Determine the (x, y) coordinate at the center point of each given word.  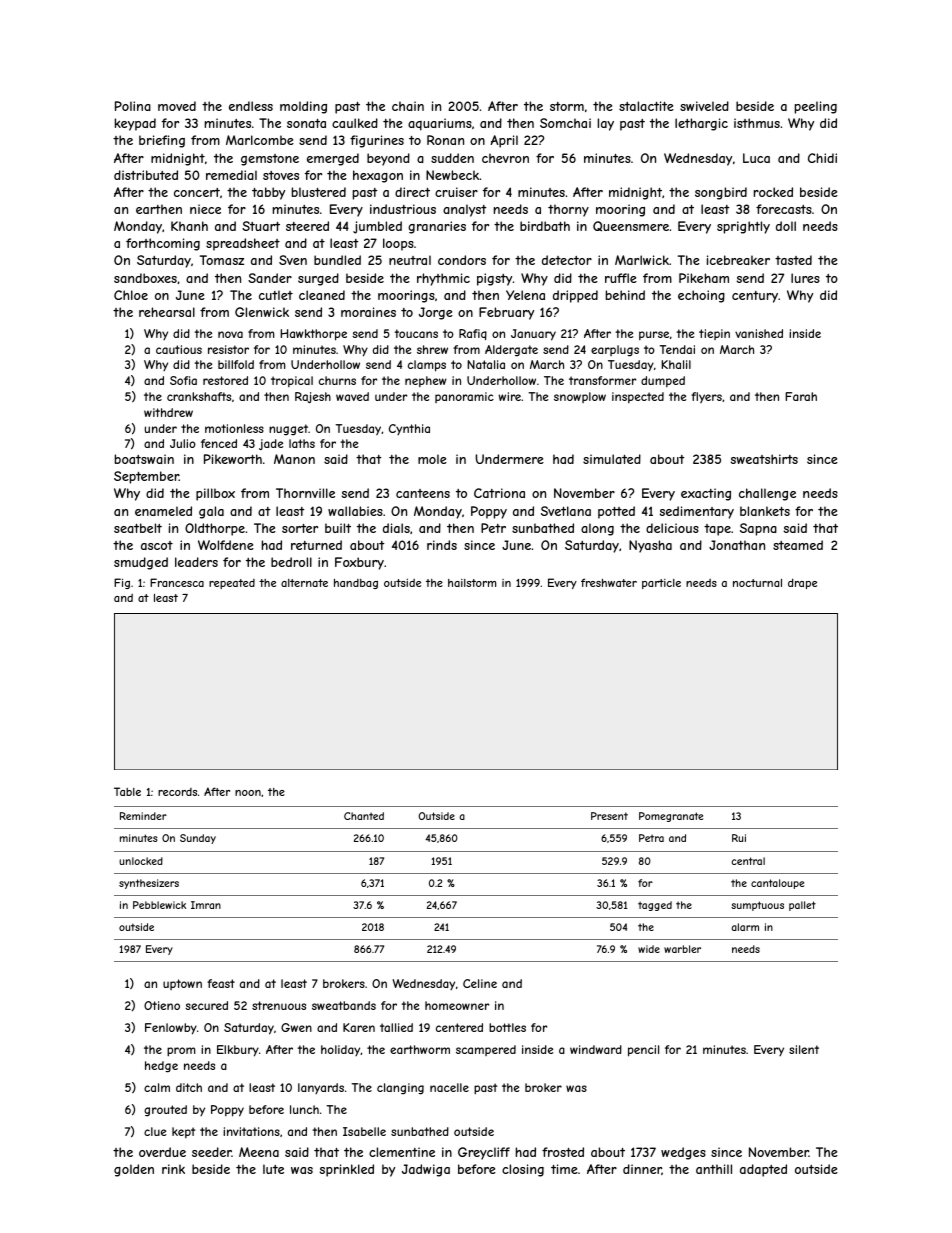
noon (248, 793)
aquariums (440, 124)
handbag (356, 584)
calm (157, 1087)
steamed (798, 545)
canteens (423, 493)
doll (786, 226)
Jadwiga (426, 1170)
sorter (300, 528)
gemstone (270, 160)
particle (661, 584)
